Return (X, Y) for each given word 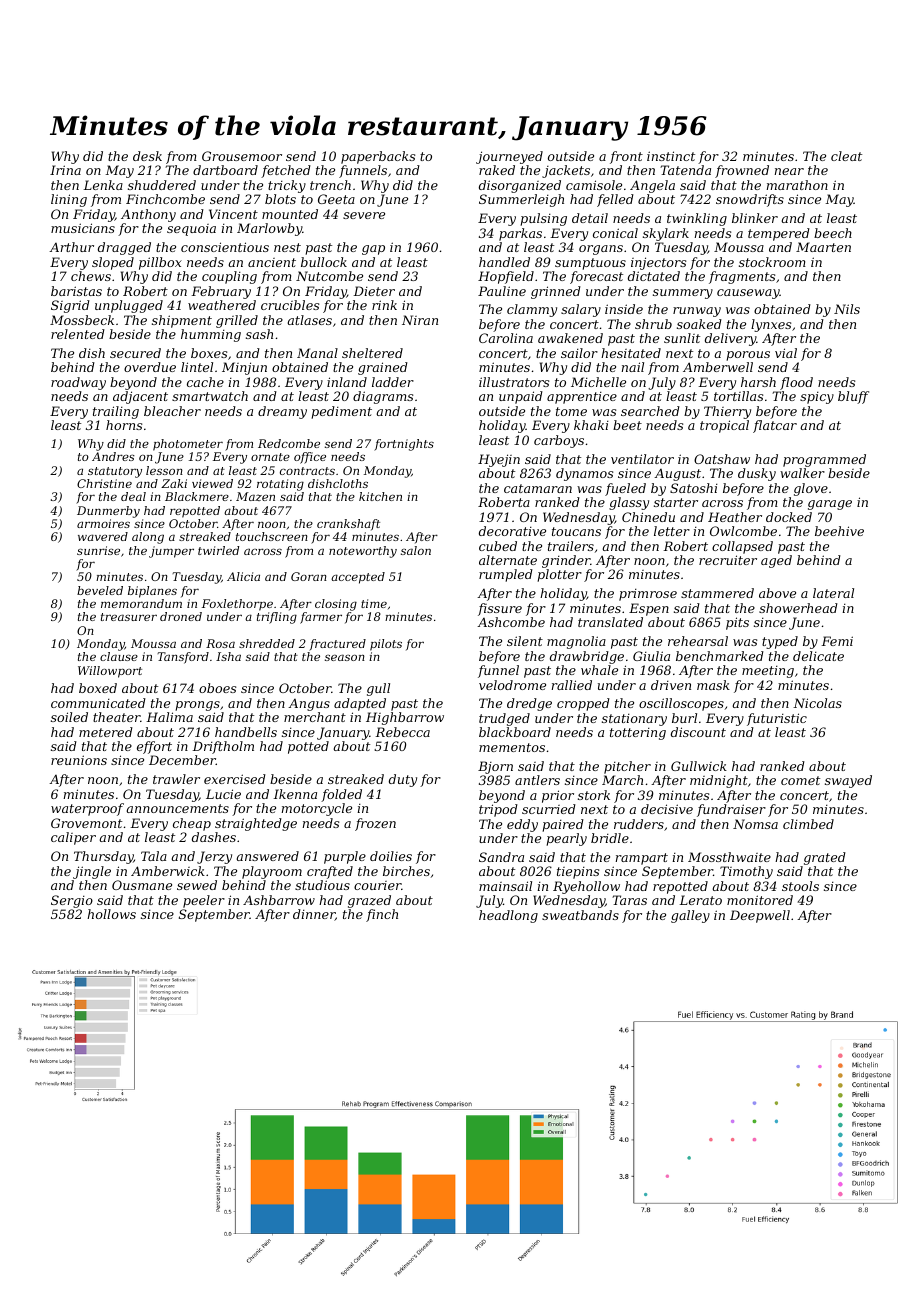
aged (776, 561)
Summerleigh (521, 200)
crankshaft (348, 525)
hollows (111, 914)
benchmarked (720, 656)
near (789, 171)
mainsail (505, 886)
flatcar (775, 426)
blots (280, 199)
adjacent (140, 397)
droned (181, 616)
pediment (341, 412)
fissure (500, 609)
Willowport (110, 672)
